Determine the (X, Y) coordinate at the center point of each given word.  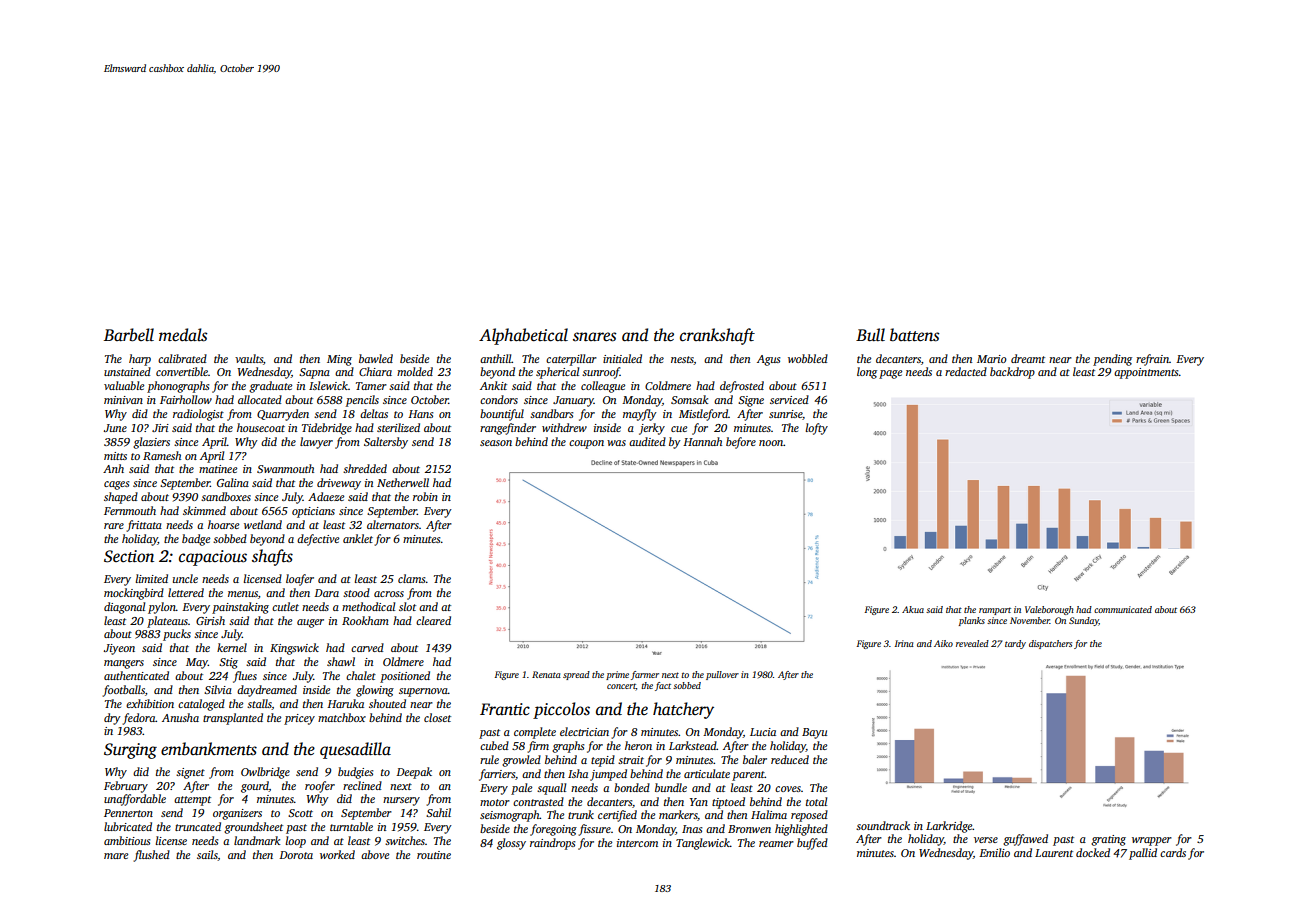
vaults (249, 358)
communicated (1123, 609)
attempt (192, 801)
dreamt (1028, 358)
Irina (904, 643)
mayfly (640, 415)
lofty (817, 429)
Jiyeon (119, 649)
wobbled (808, 358)
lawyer (316, 443)
